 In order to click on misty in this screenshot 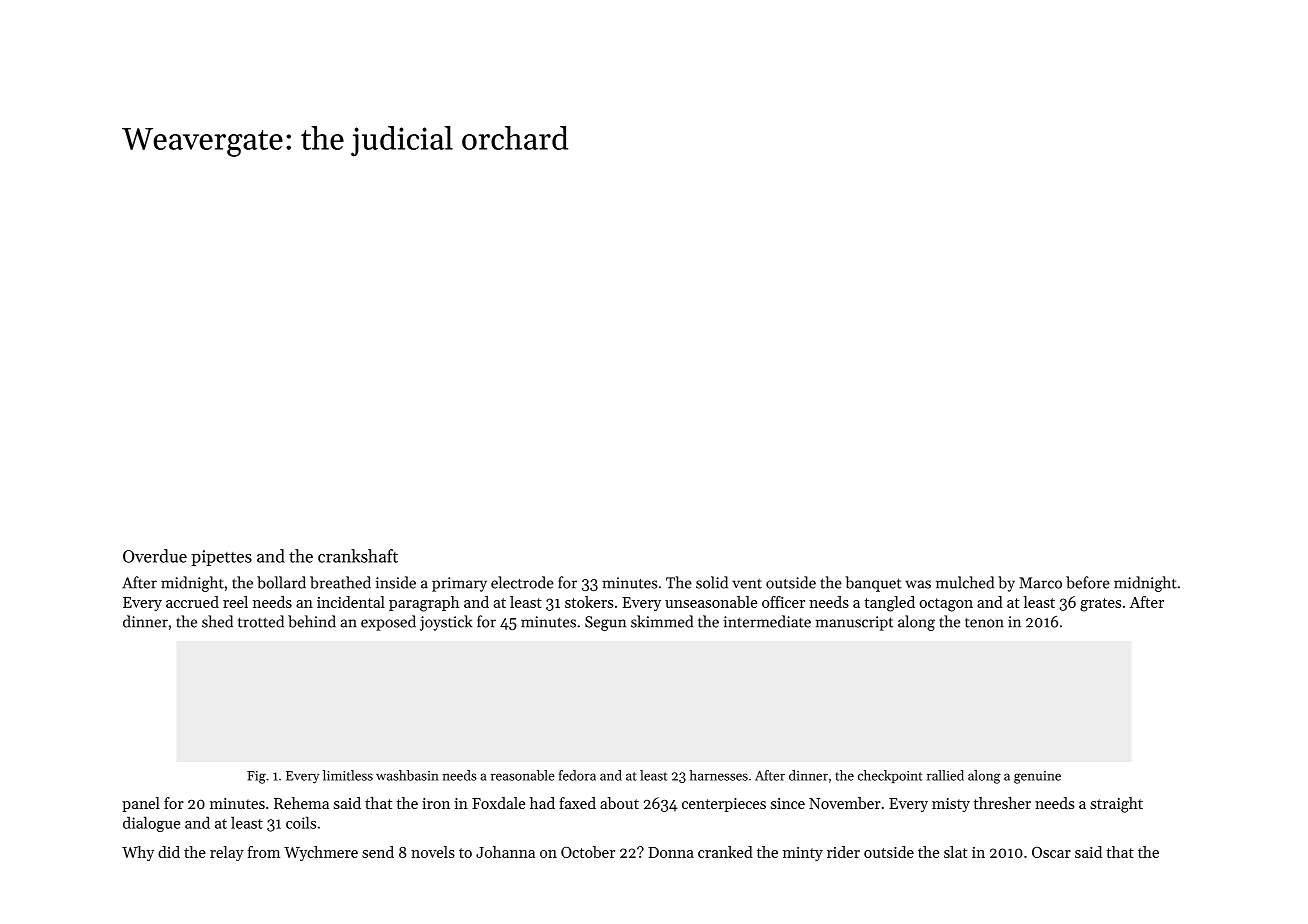, I will do `click(951, 805)`.
